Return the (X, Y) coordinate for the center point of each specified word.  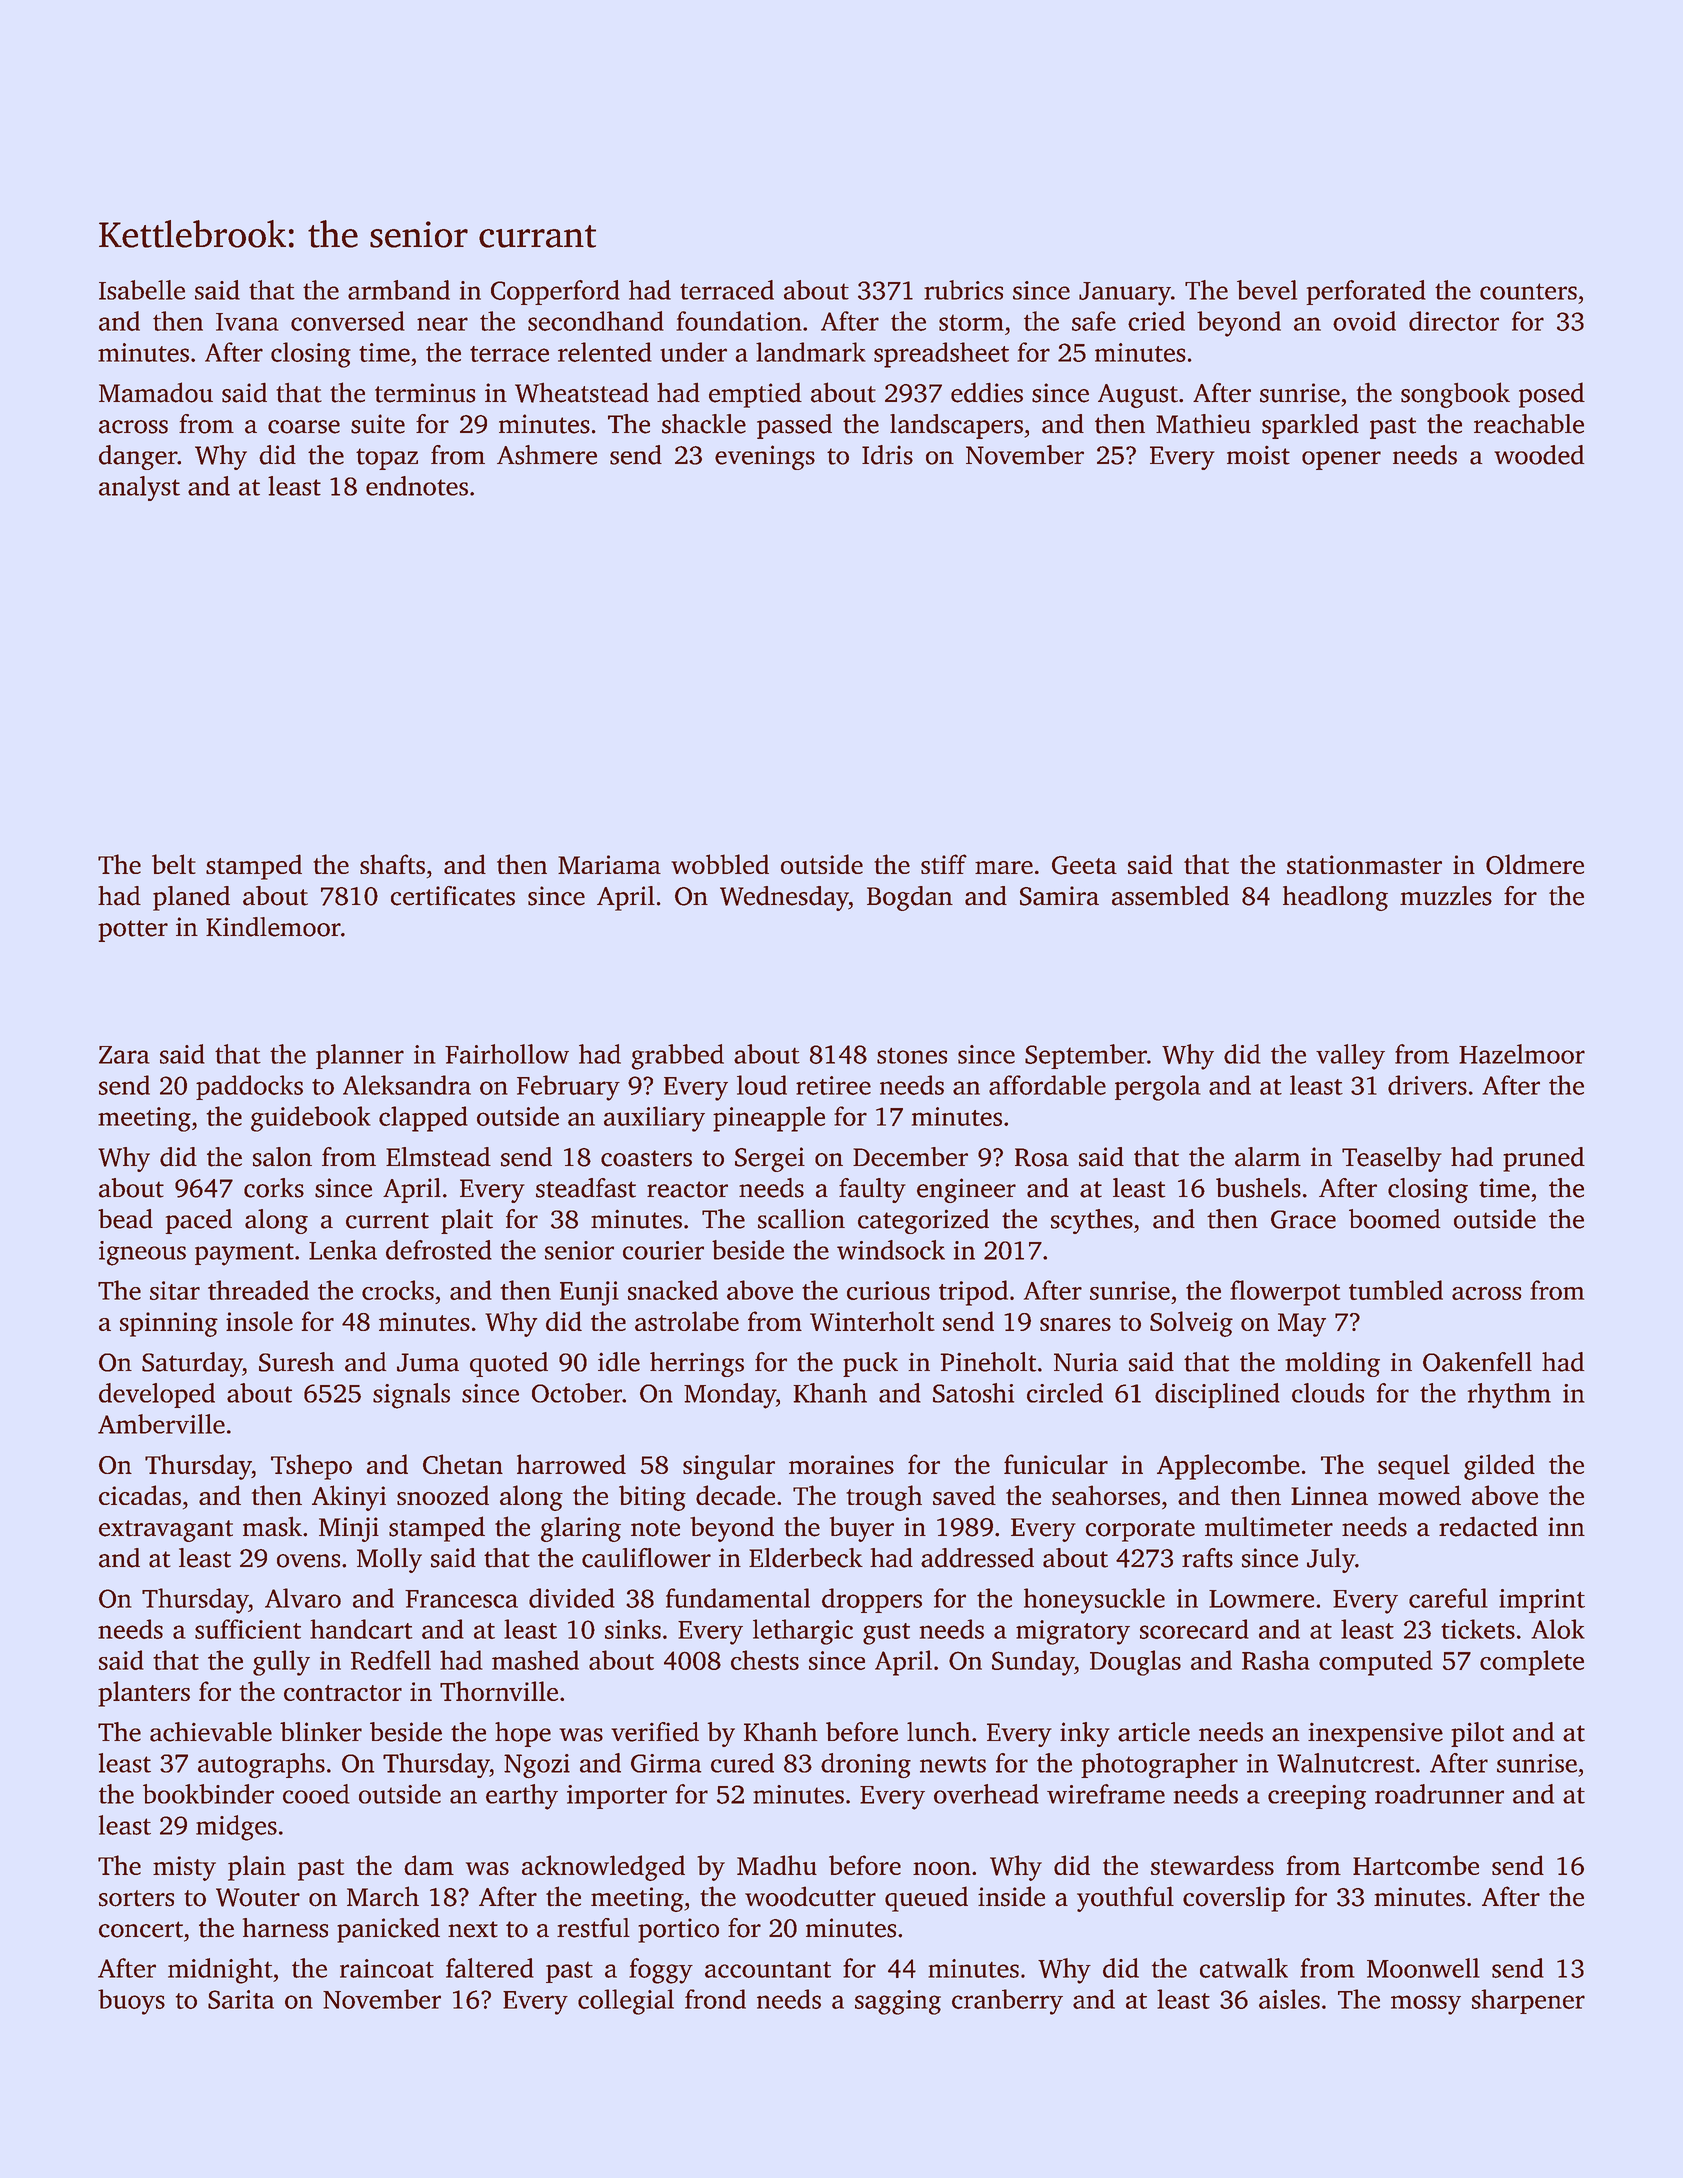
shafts (392, 864)
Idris (887, 455)
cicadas (140, 1495)
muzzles (1446, 896)
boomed (1394, 1219)
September (1086, 1056)
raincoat (387, 1968)
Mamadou (156, 392)
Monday (730, 1396)
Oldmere (1535, 864)
